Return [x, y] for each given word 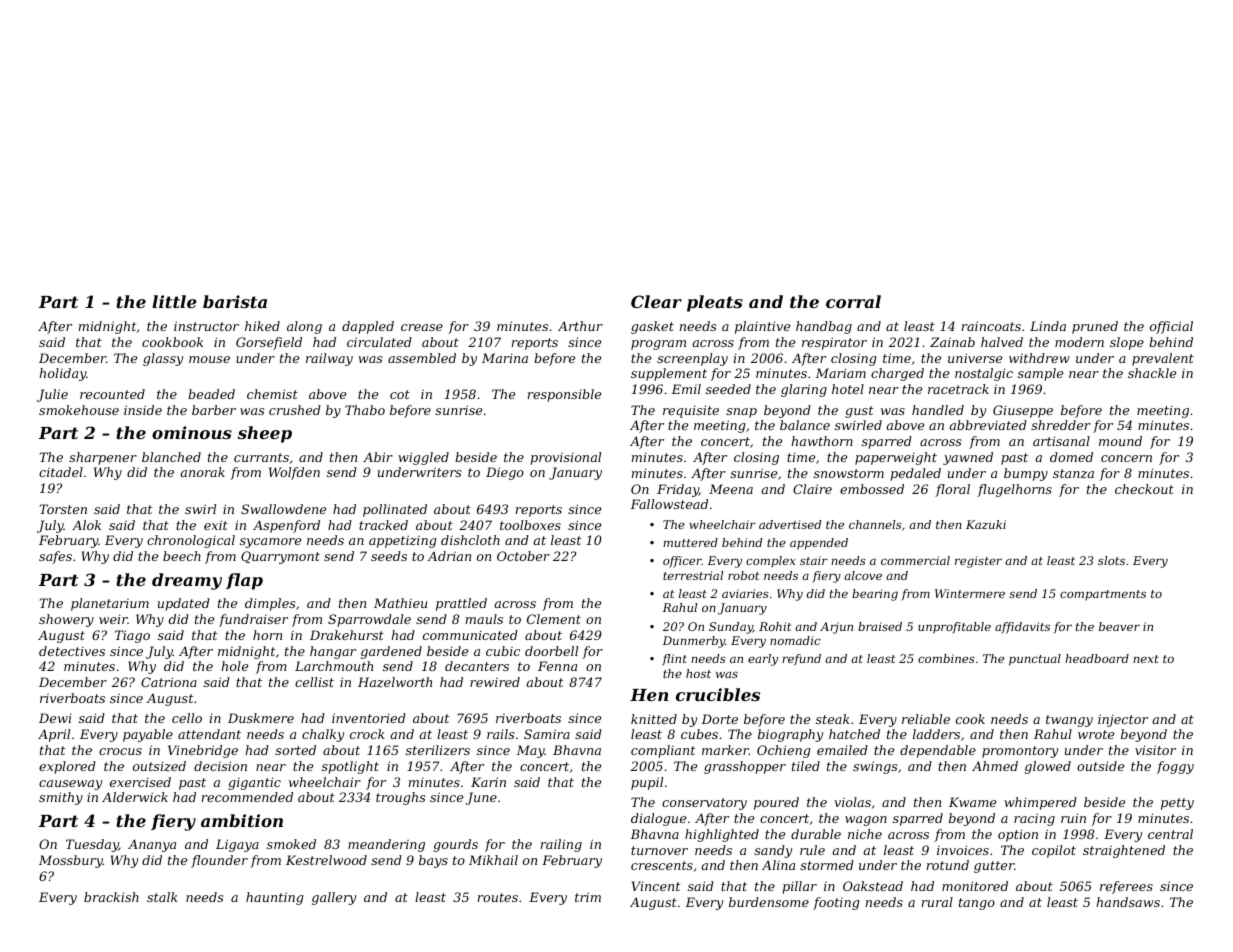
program [658, 345]
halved [1002, 342]
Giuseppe [1023, 411]
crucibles [718, 694]
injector [1123, 720]
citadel [61, 472]
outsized [159, 766]
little [174, 301]
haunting [275, 898]
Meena [731, 489]
